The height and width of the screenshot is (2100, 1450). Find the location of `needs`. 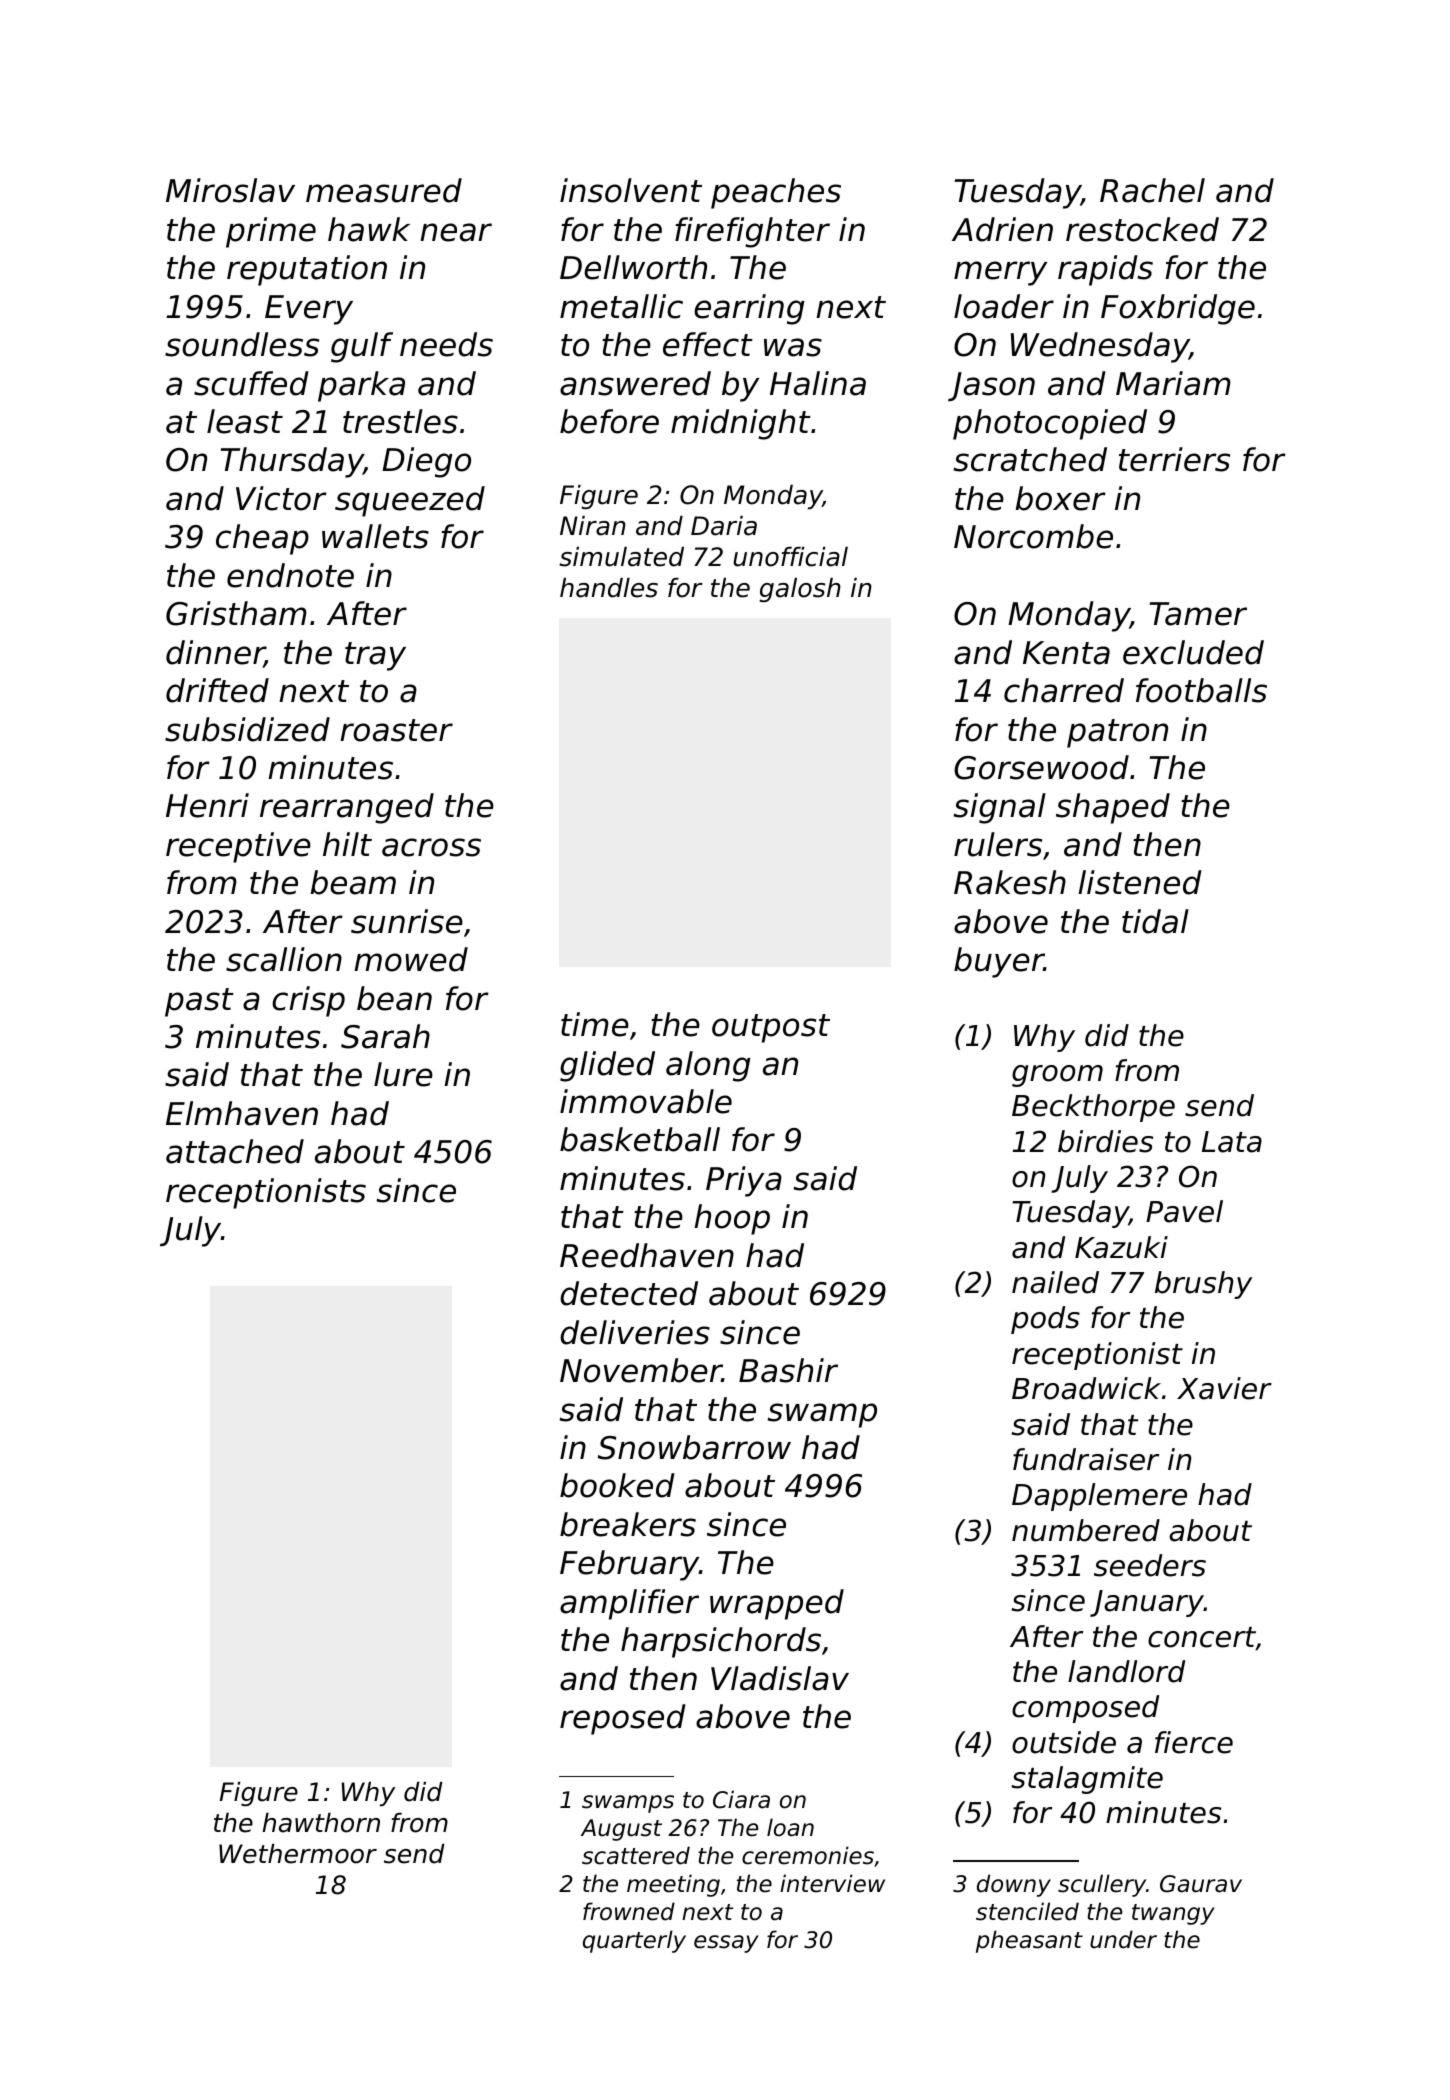

needs is located at coordinates (446, 344).
